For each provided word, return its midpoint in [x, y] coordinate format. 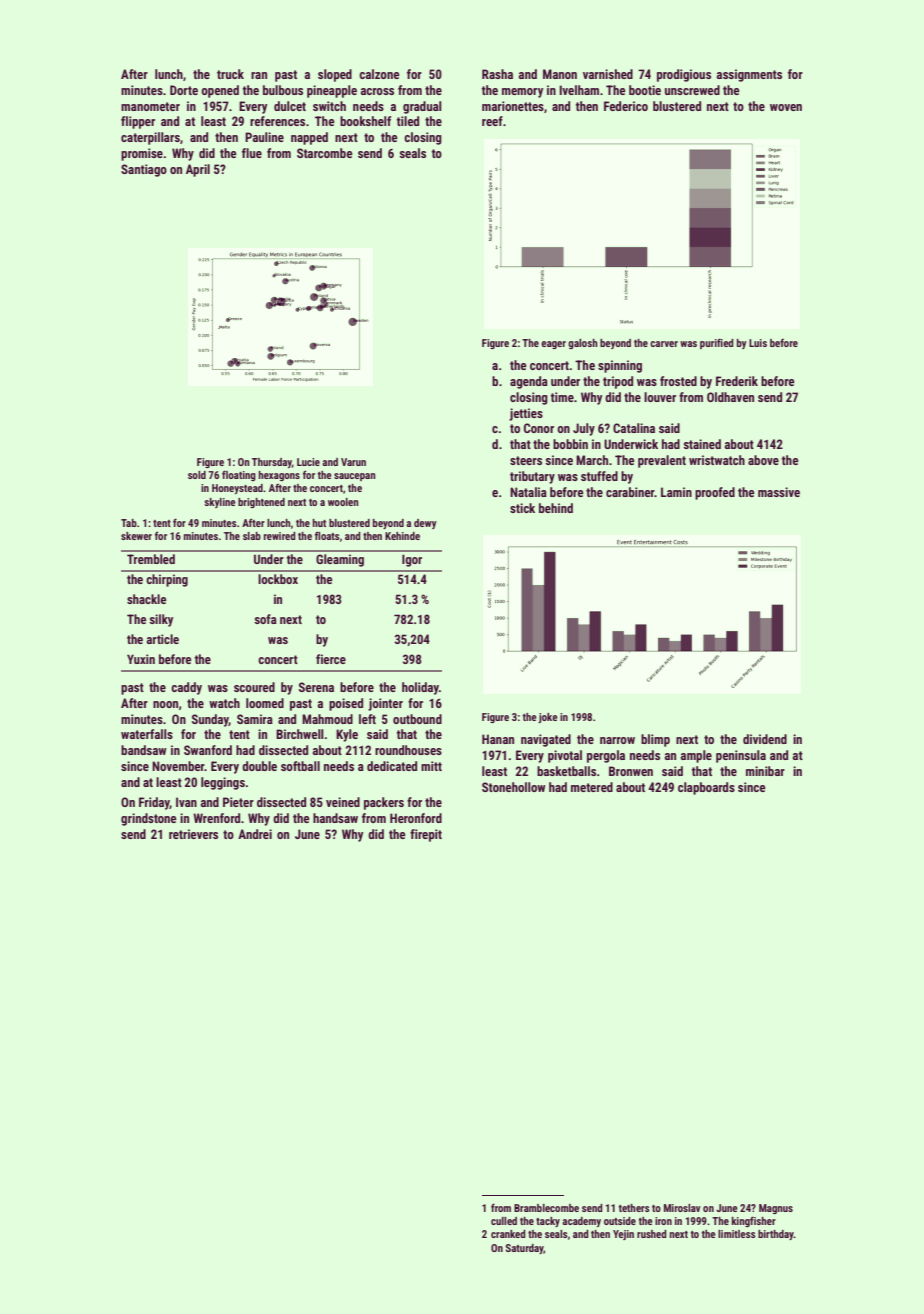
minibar [765, 771]
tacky [548, 1222]
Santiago [144, 170]
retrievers [193, 834]
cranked [508, 1234]
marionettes [513, 106]
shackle [146, 599]
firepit [426, 835]
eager [553, 345]
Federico [626, 106]
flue [252, 153]
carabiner [630, 492]
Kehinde [402, 536]
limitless [737, 1234]
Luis [758, 343]
